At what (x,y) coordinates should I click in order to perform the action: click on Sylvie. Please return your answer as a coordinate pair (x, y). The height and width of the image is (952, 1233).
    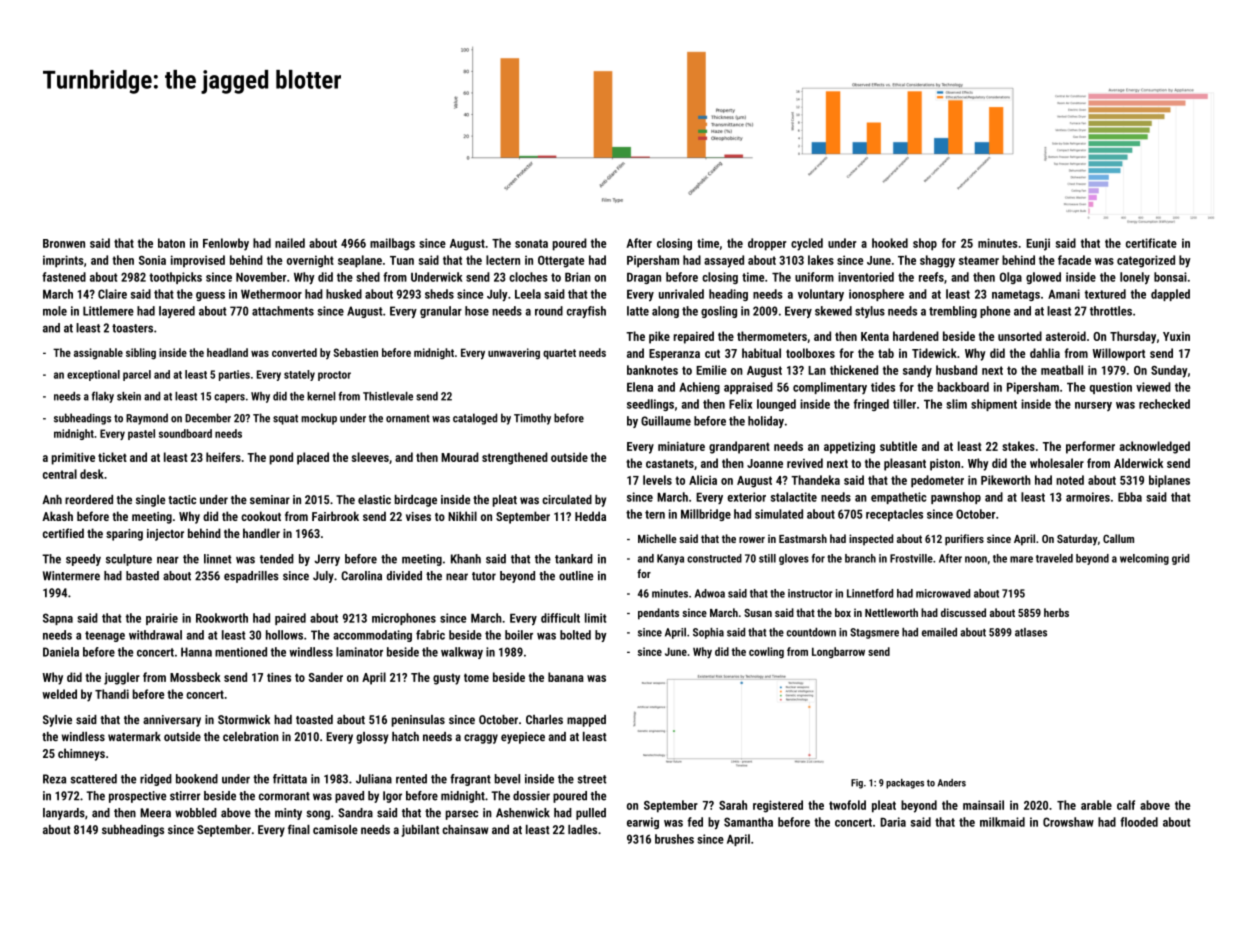
    Looking at the image, I should click on (57, 721).
